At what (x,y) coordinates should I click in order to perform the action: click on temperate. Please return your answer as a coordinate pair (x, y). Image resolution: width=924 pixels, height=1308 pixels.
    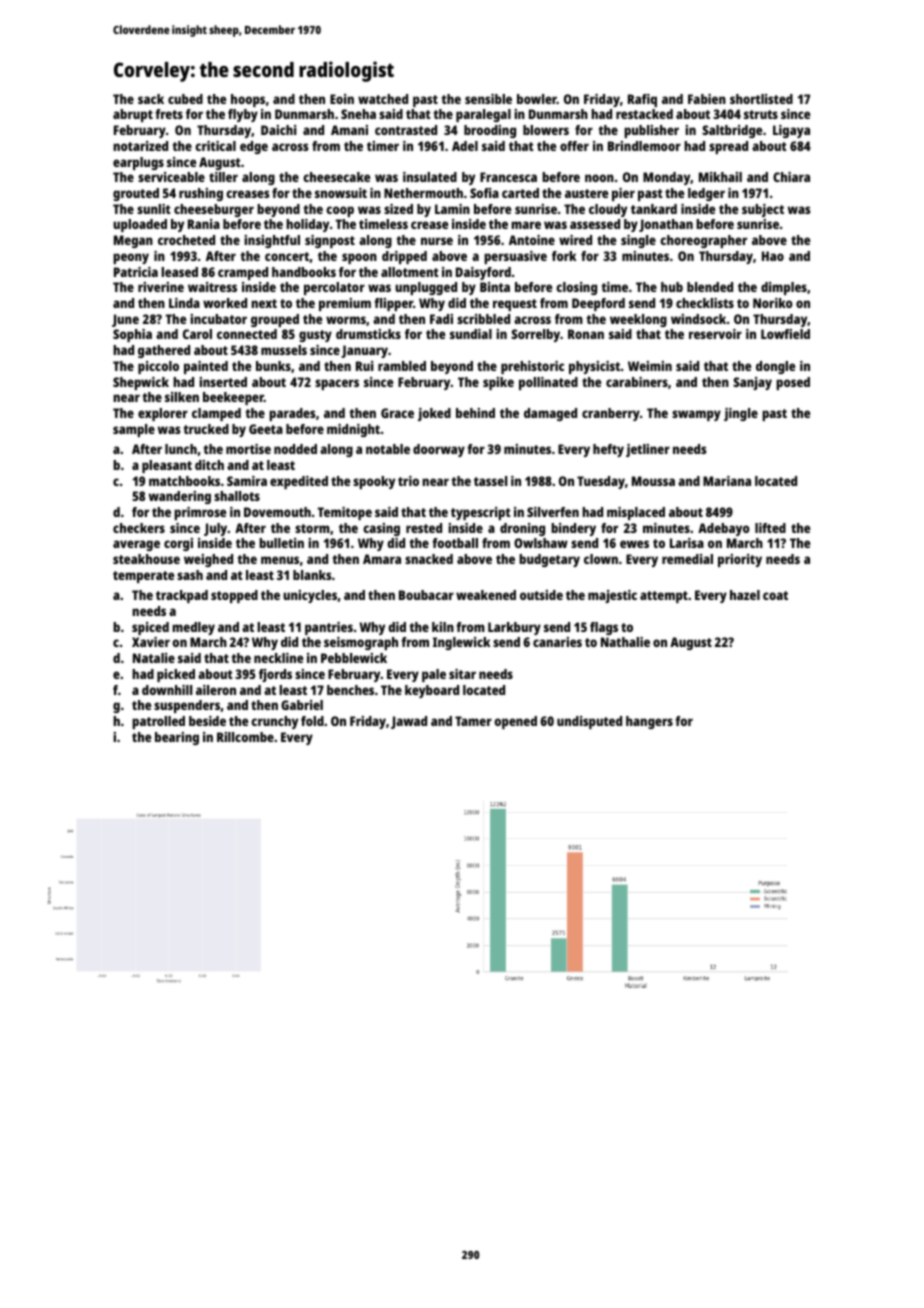
    Looking at the image, I should click on (143, 577).
